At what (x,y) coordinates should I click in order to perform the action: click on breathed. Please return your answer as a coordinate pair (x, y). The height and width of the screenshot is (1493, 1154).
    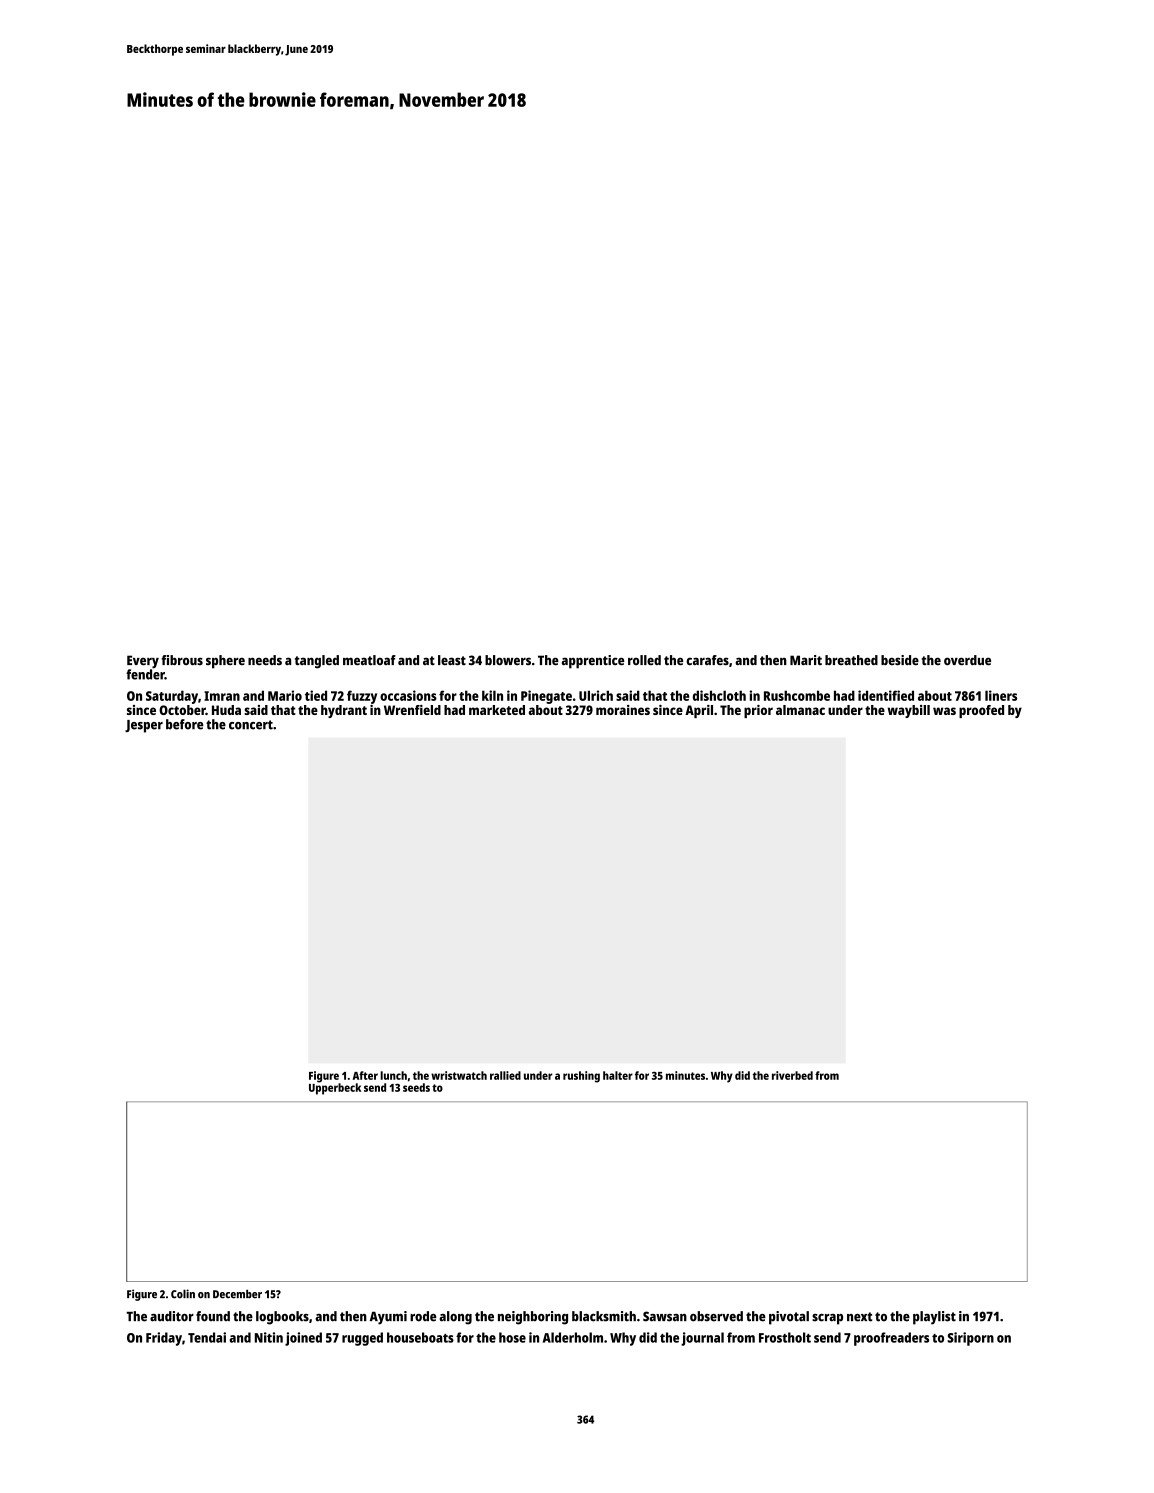
    Looking at the image, I should click on (851, 660).
